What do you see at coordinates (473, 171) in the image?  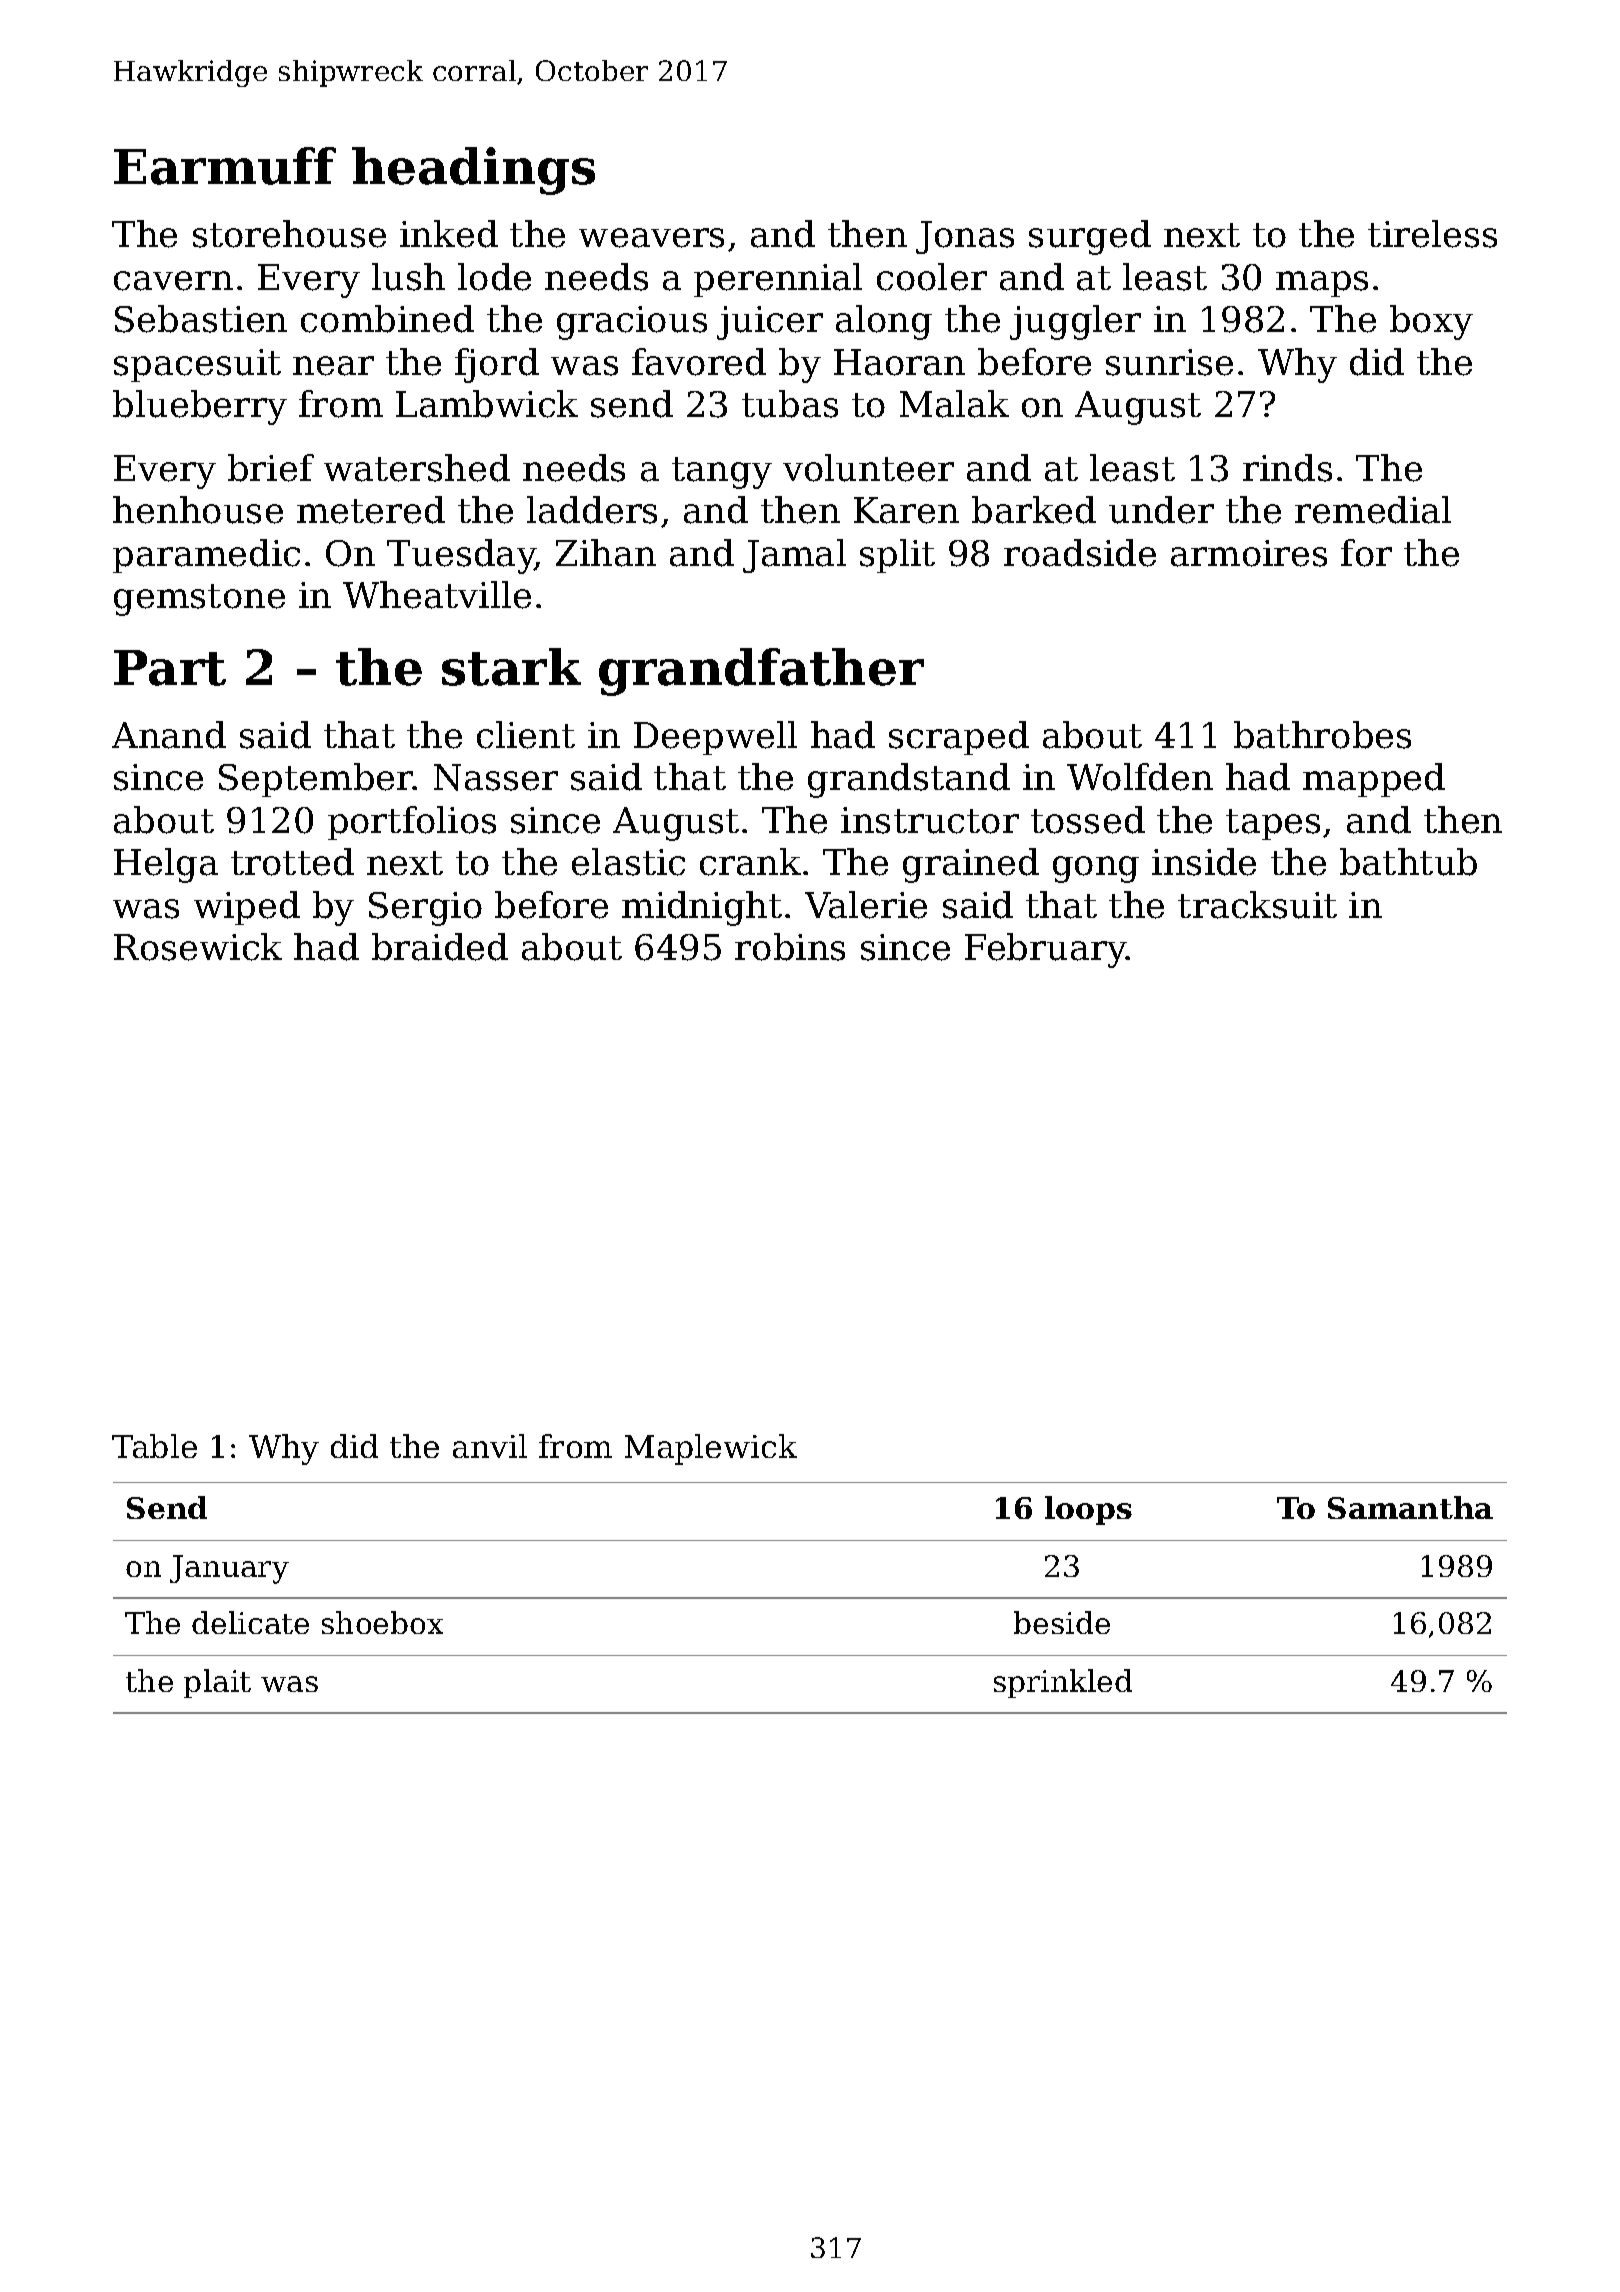 I see `headings` at bounding box center [473, 171].
